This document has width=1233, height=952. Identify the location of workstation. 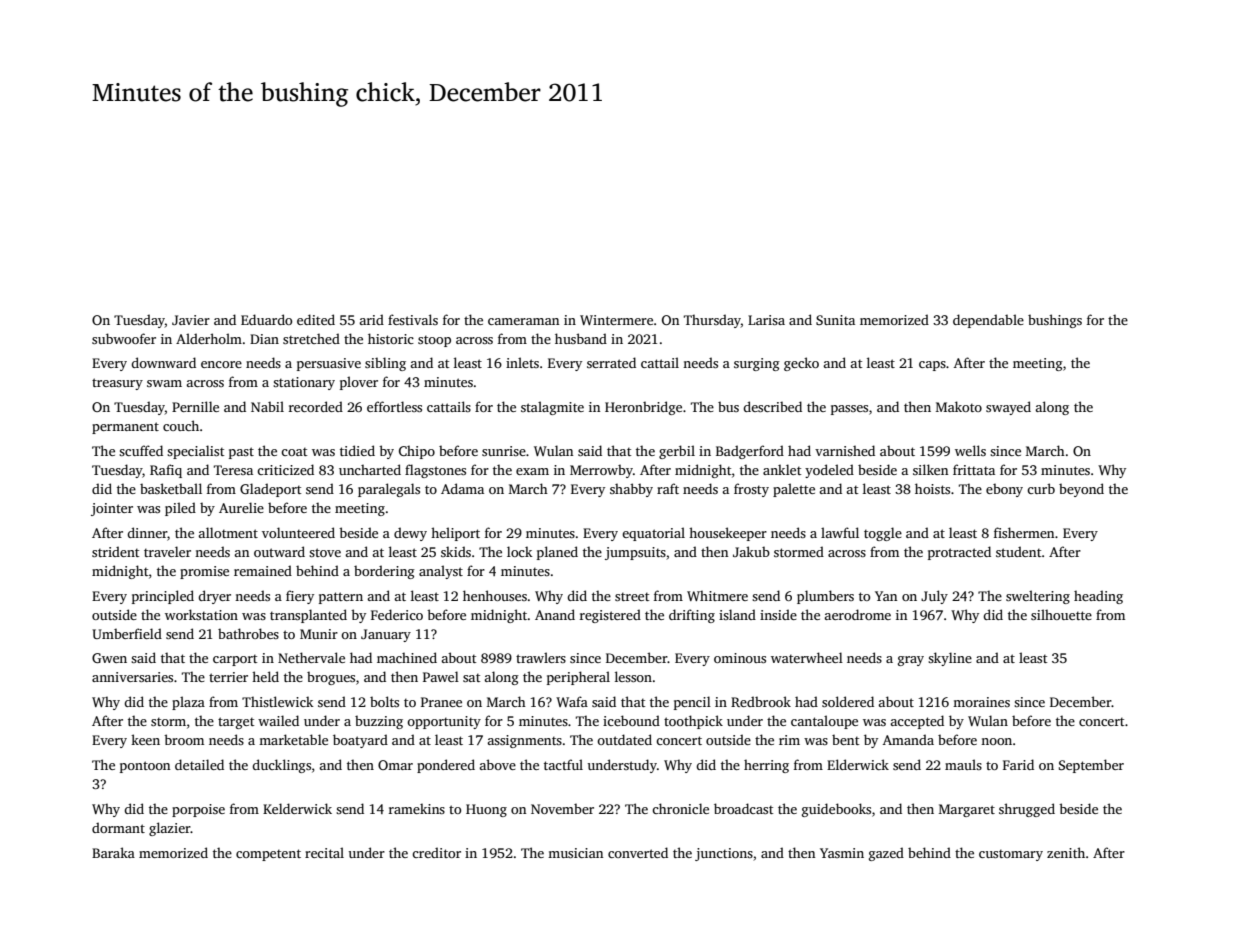
(201, 614).
